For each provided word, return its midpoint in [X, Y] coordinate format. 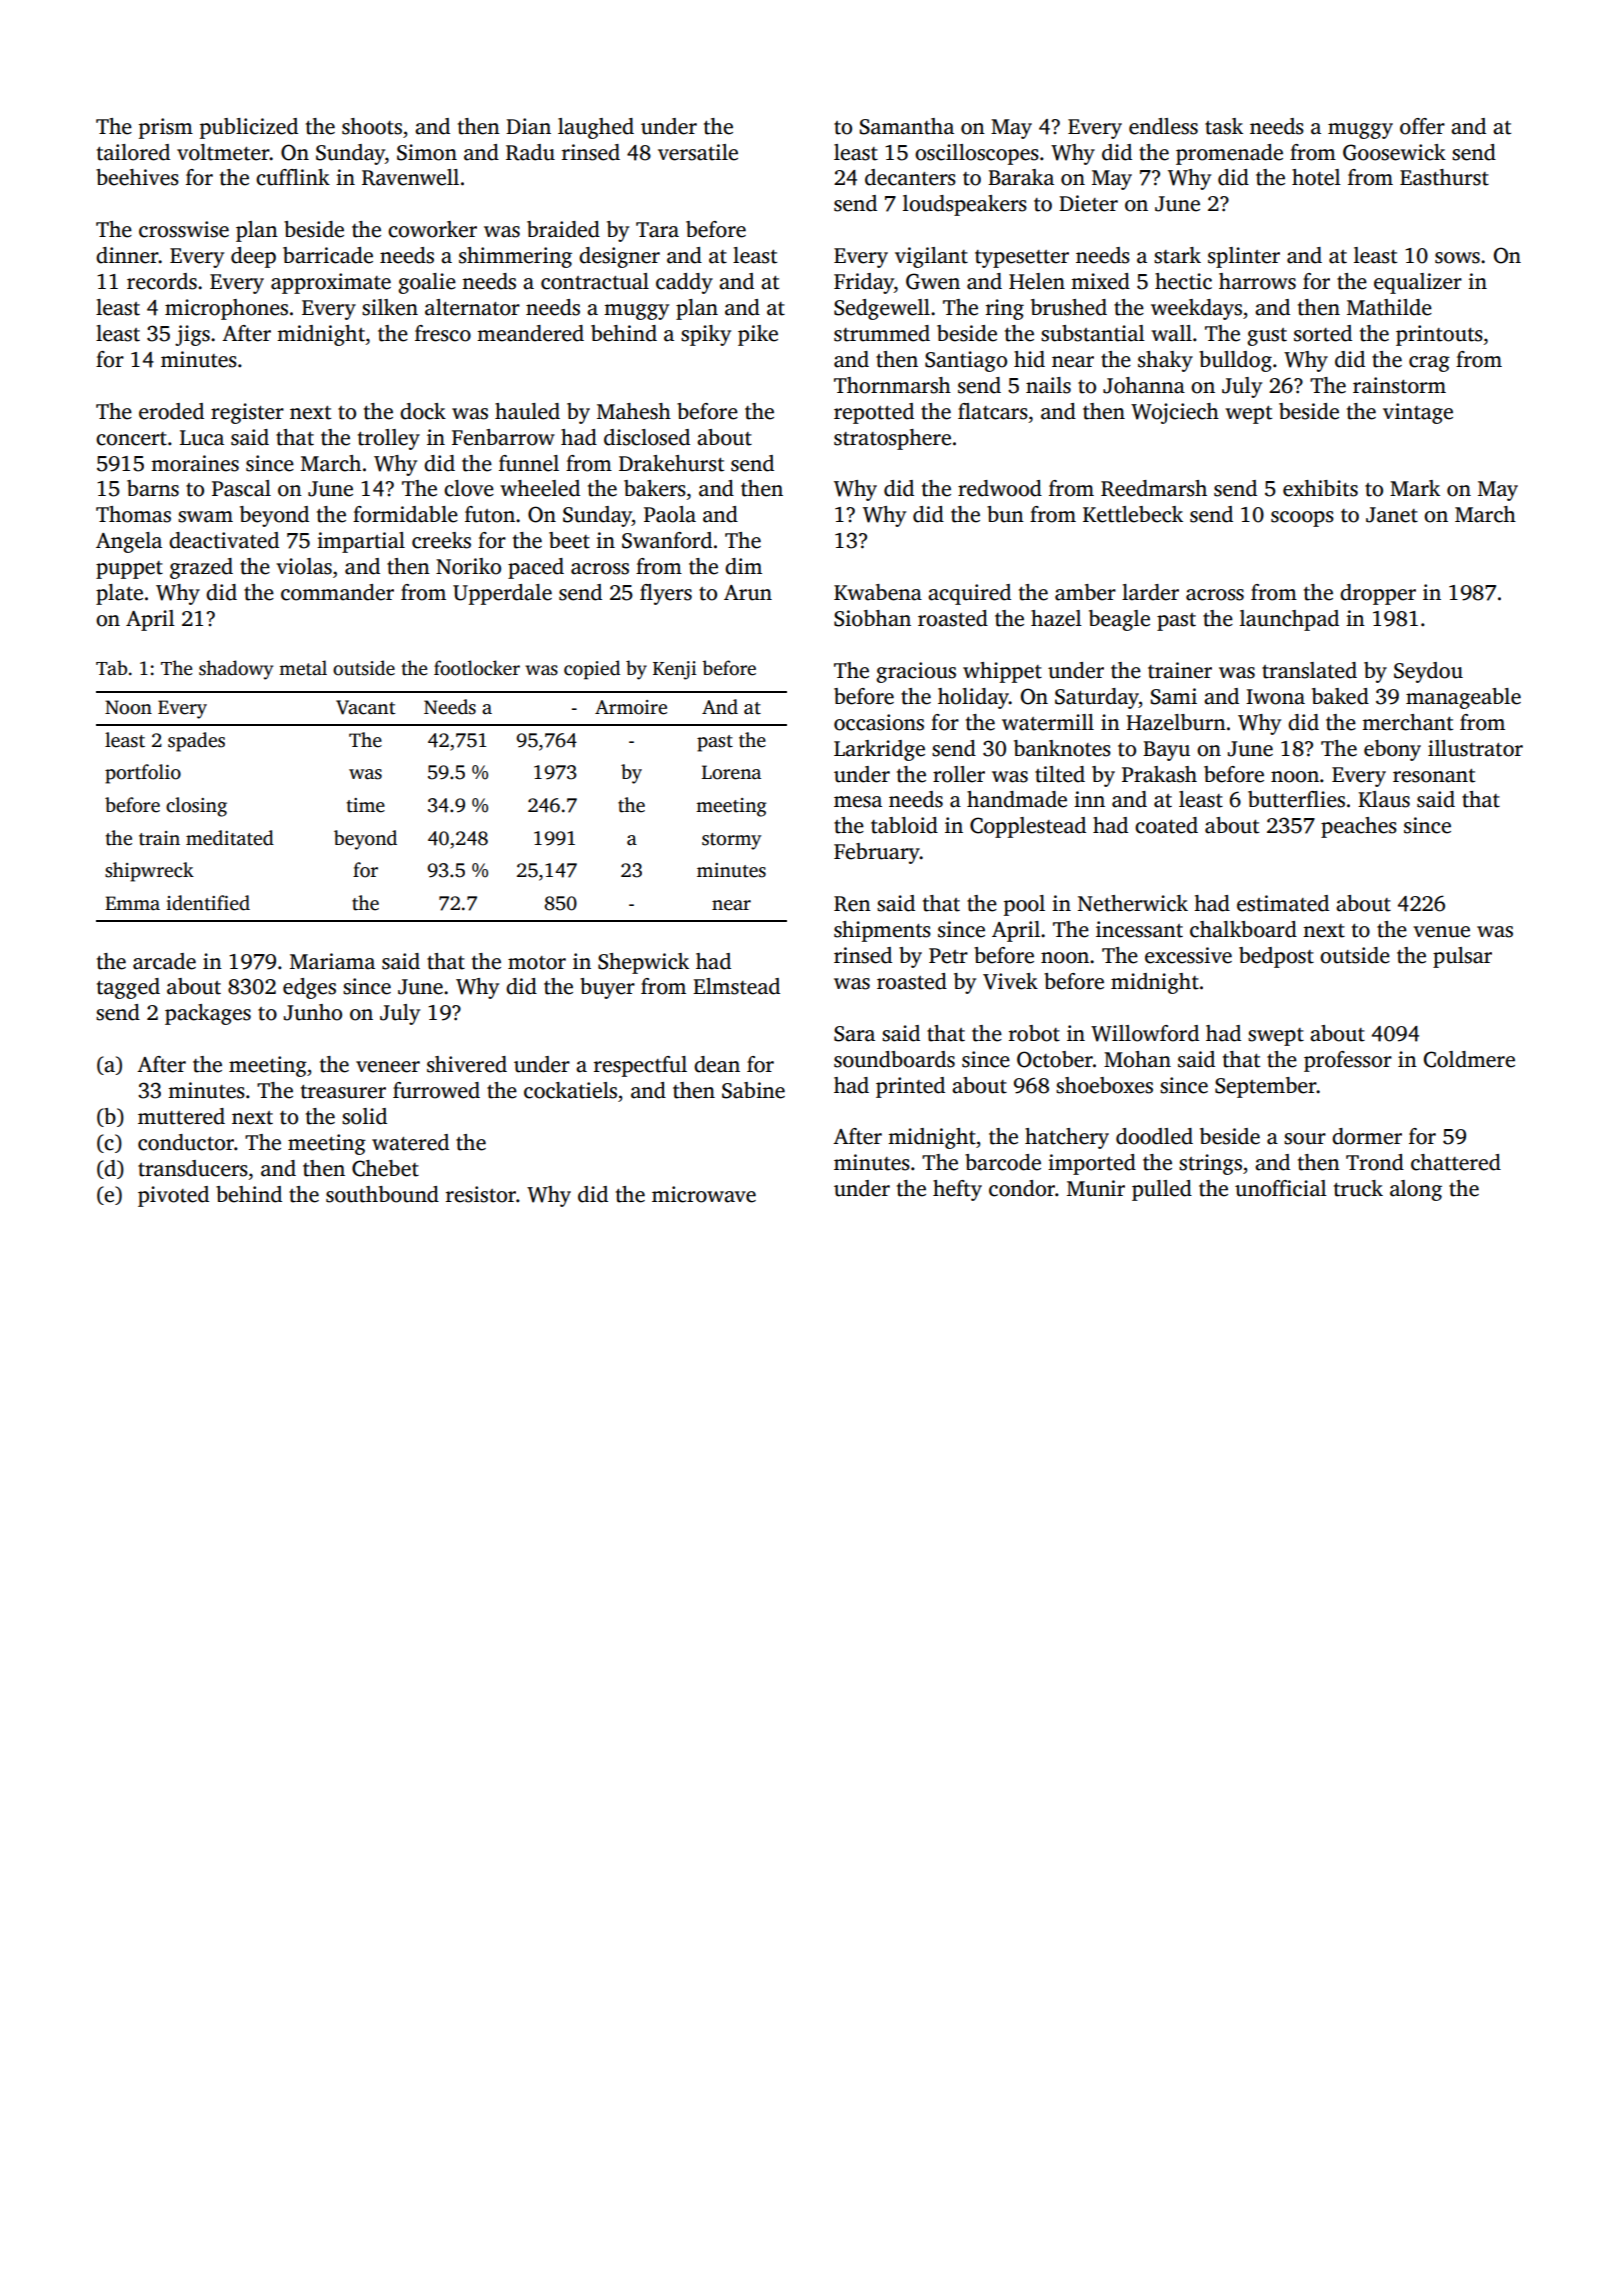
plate [119, 594]
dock [423, 411]
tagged [128, 988]
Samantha [907, 126]
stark [1177, 255]
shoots [372, 126]
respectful [640, 1066]
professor [1348, 1061]
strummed [882, 333]
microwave [704, 1194]
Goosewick [1394, 152]
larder [1150, 592]
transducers [193, 1168]
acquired [969, 594]
